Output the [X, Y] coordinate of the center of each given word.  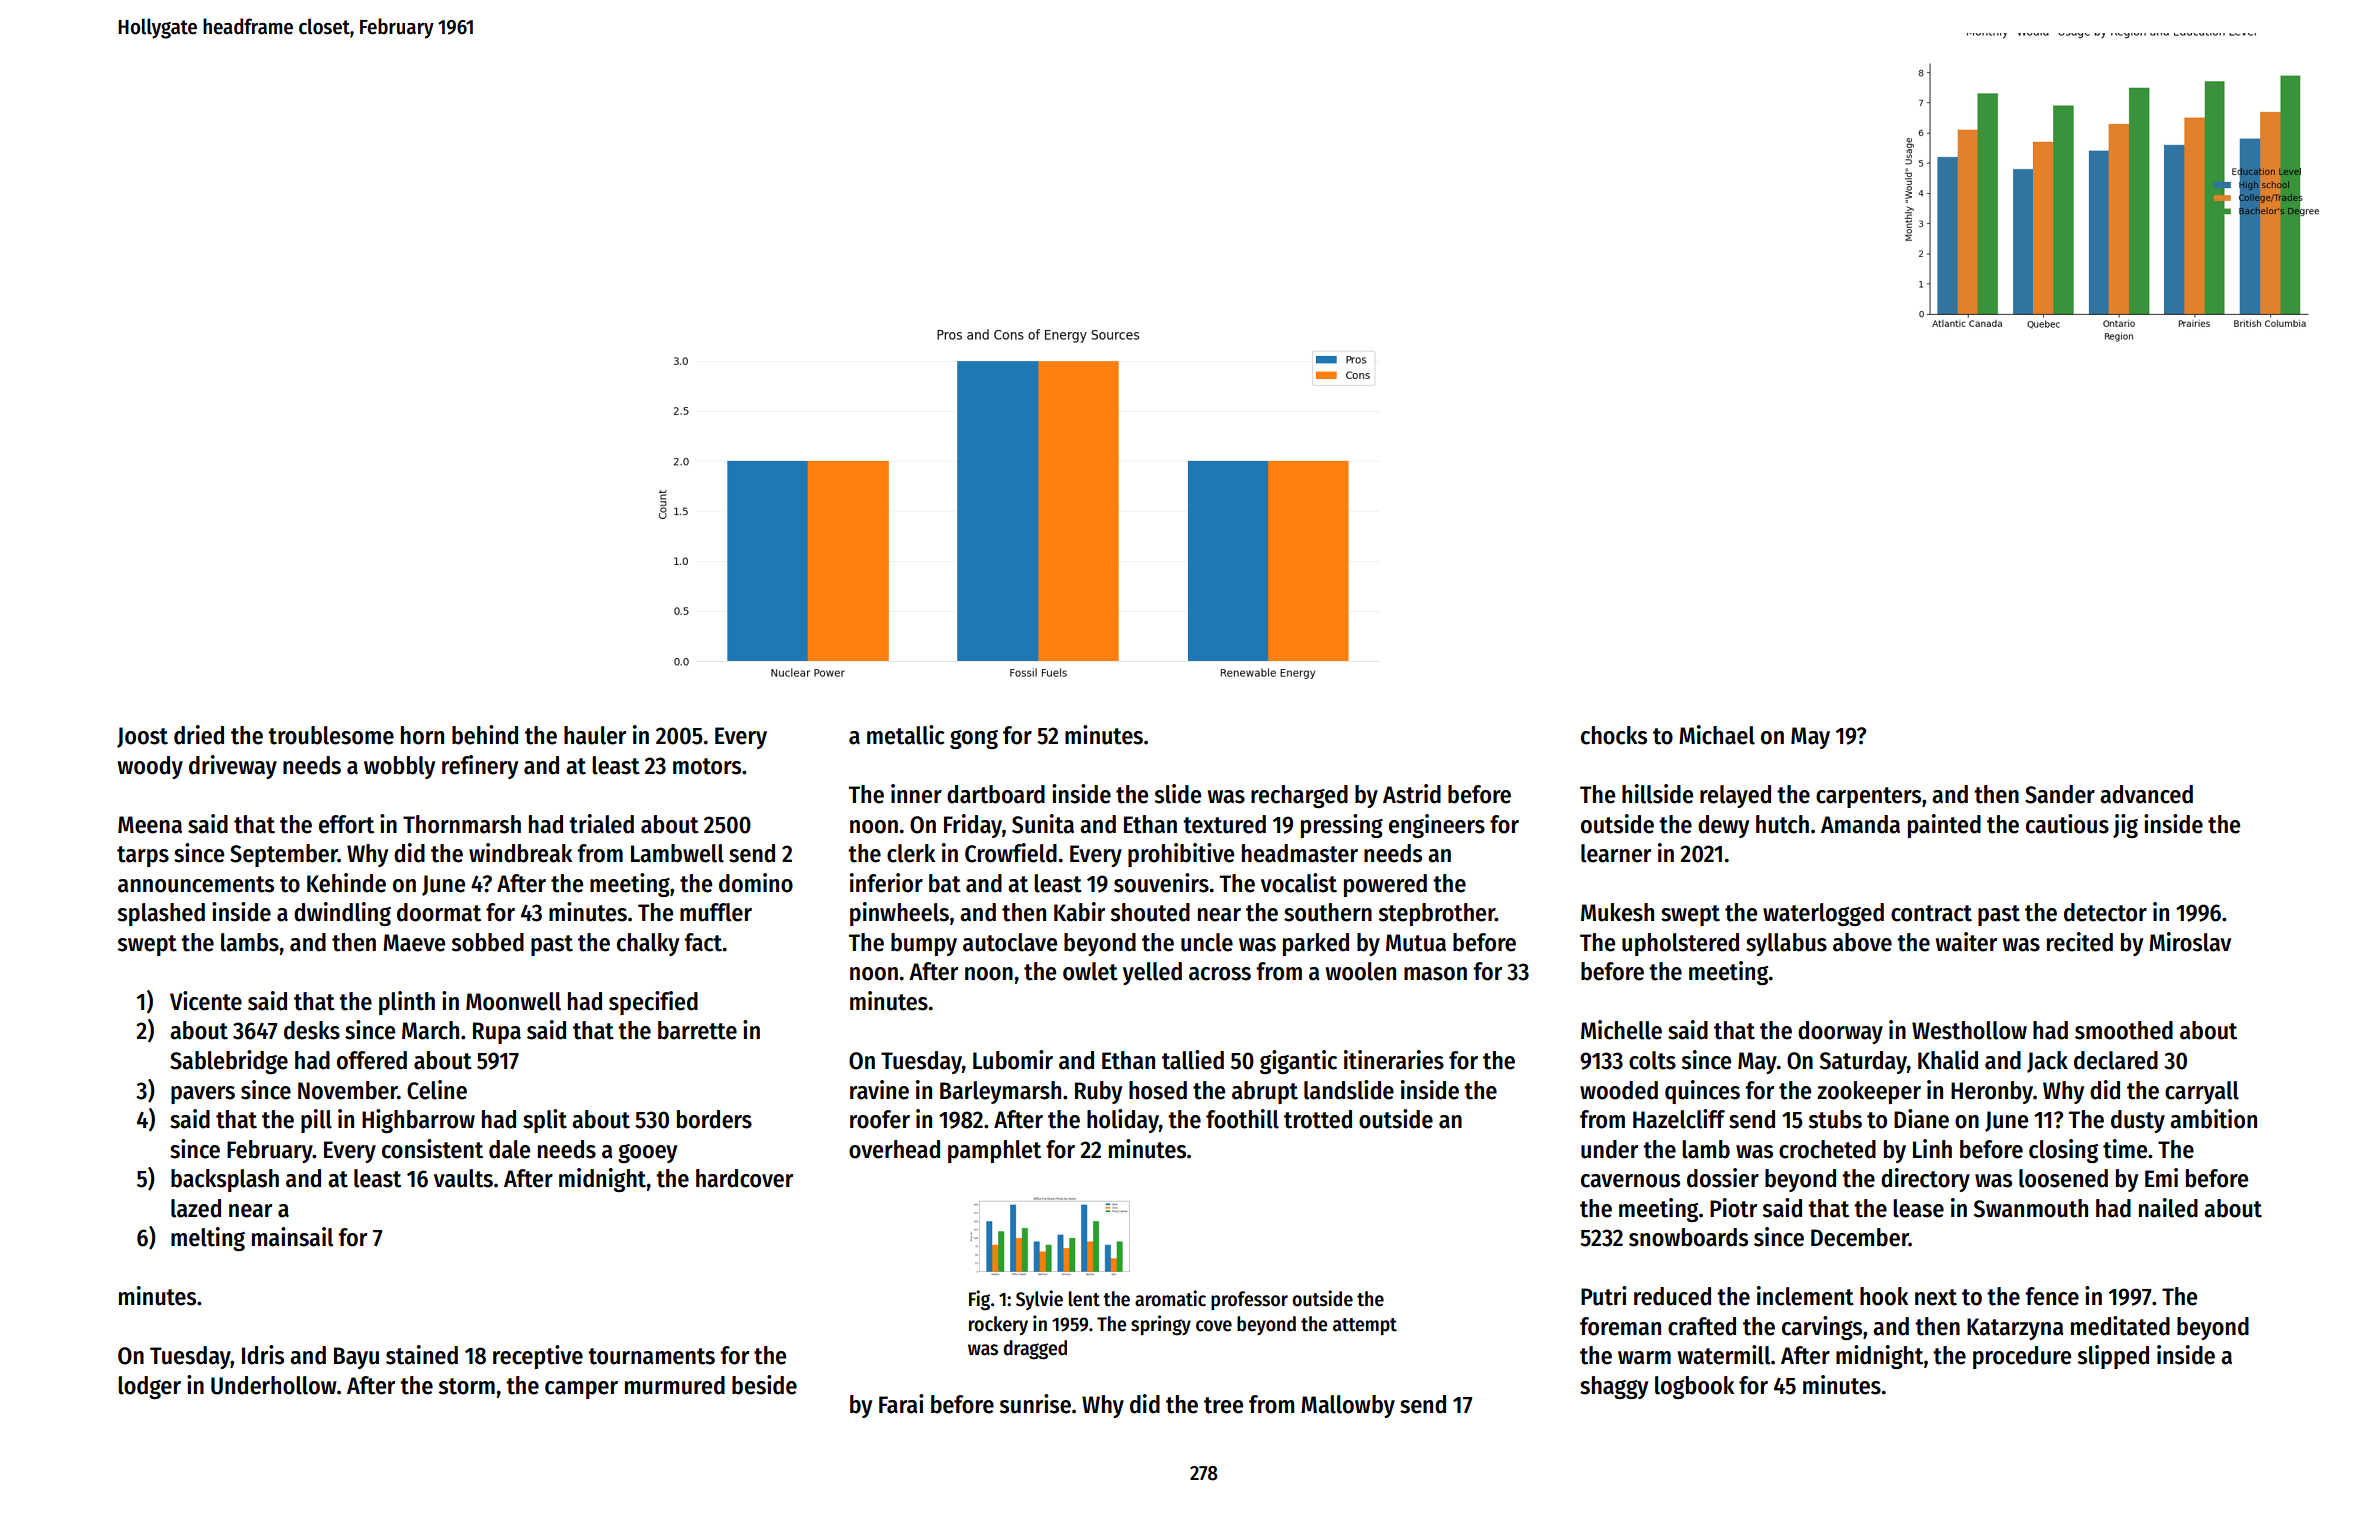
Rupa [497, 1033]
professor [1249, 1300]
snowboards [1688, 1237]
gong [974, 739]
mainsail [292, 1237]
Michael [1717, 735]
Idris [263, 1355]
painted [1944, 826]
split [545, 1121]
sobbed [488, 942]
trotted [1318, 1119]
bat [945, 883]
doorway [1840, 1032]
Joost [142, 737]
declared [2116, 1060]
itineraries [1394, 1060]
